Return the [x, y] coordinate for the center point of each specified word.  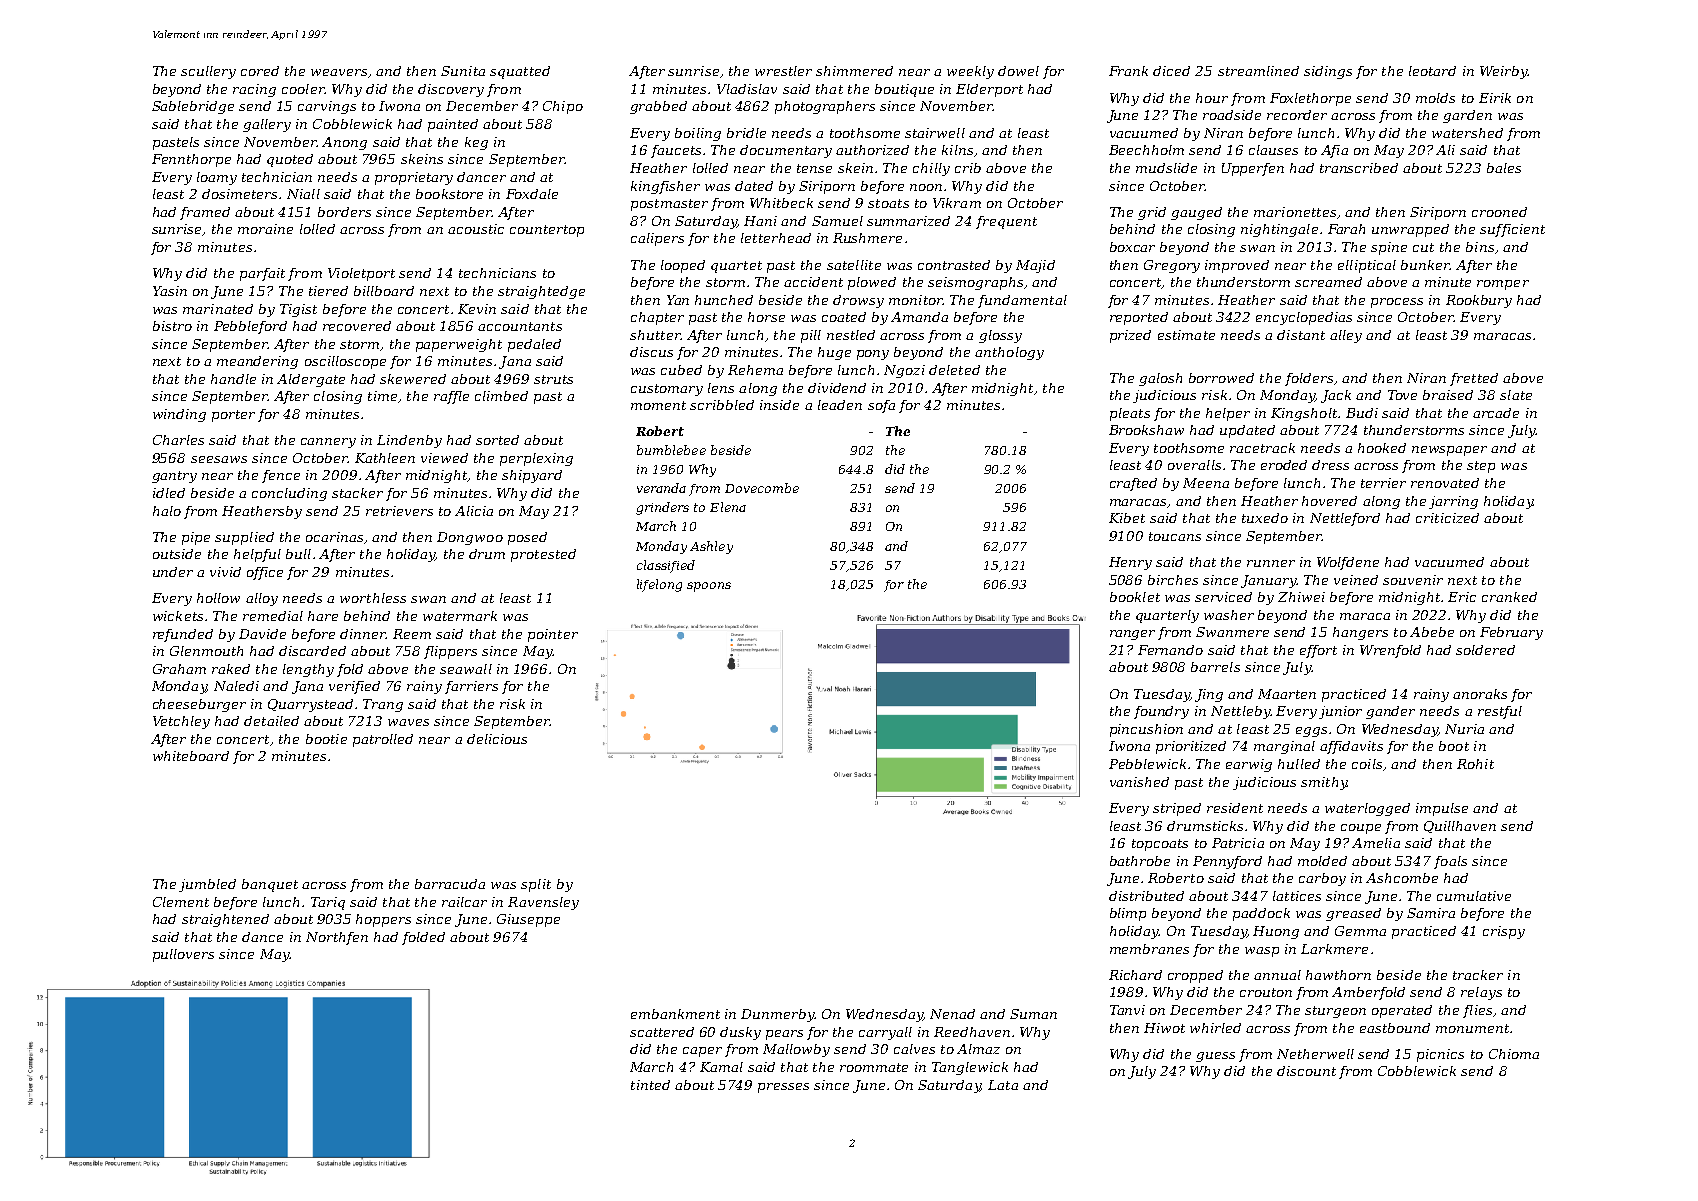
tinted [650, 1085]
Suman [1033, 1014]
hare [323, 616]
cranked [1509, 597]
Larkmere [1334, 949]
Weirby [1503, 72]
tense [814, 168]
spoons [709, 587]
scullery [208, 72]
